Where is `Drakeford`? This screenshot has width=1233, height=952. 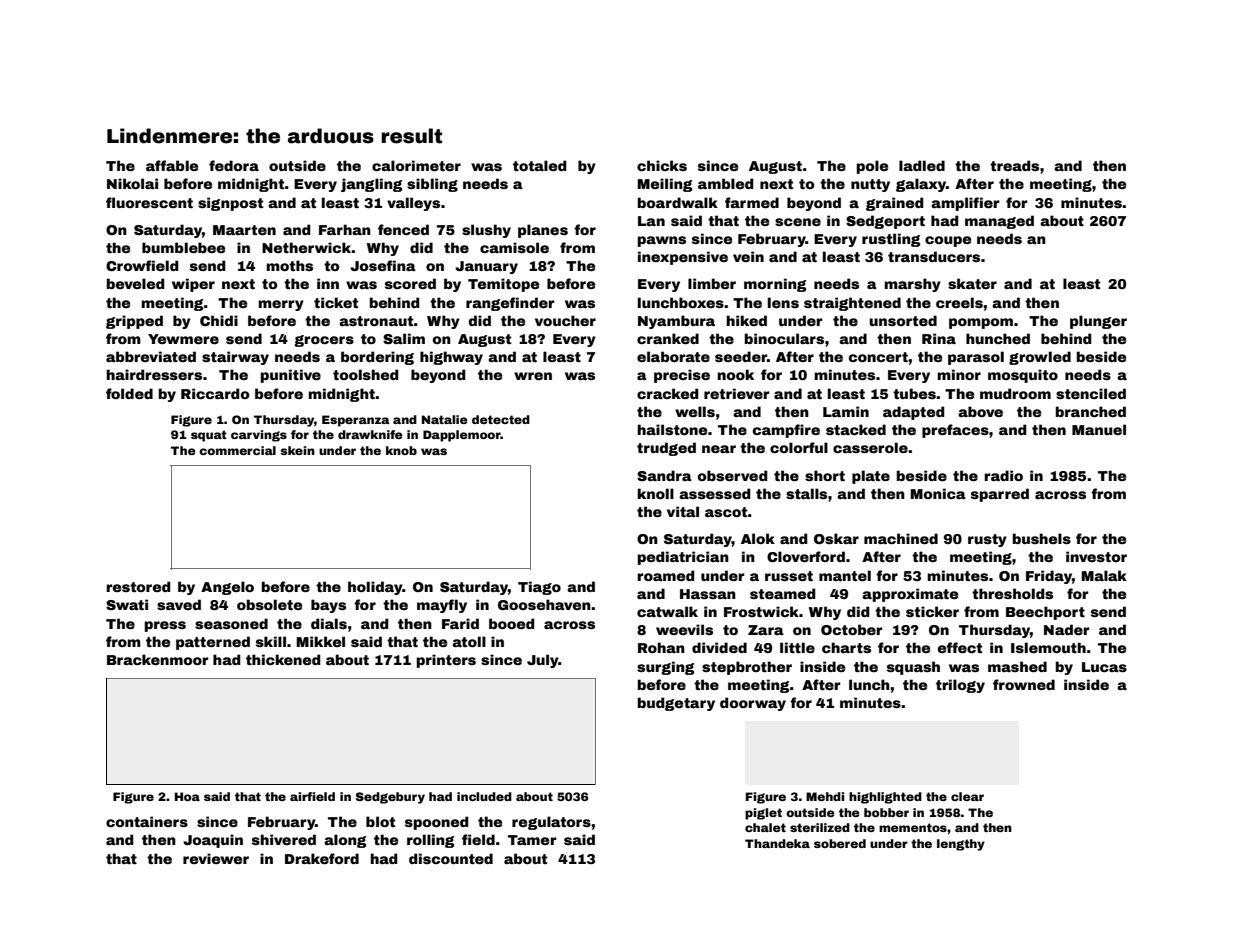
Drakeford is located at coordinates (322, 858).
